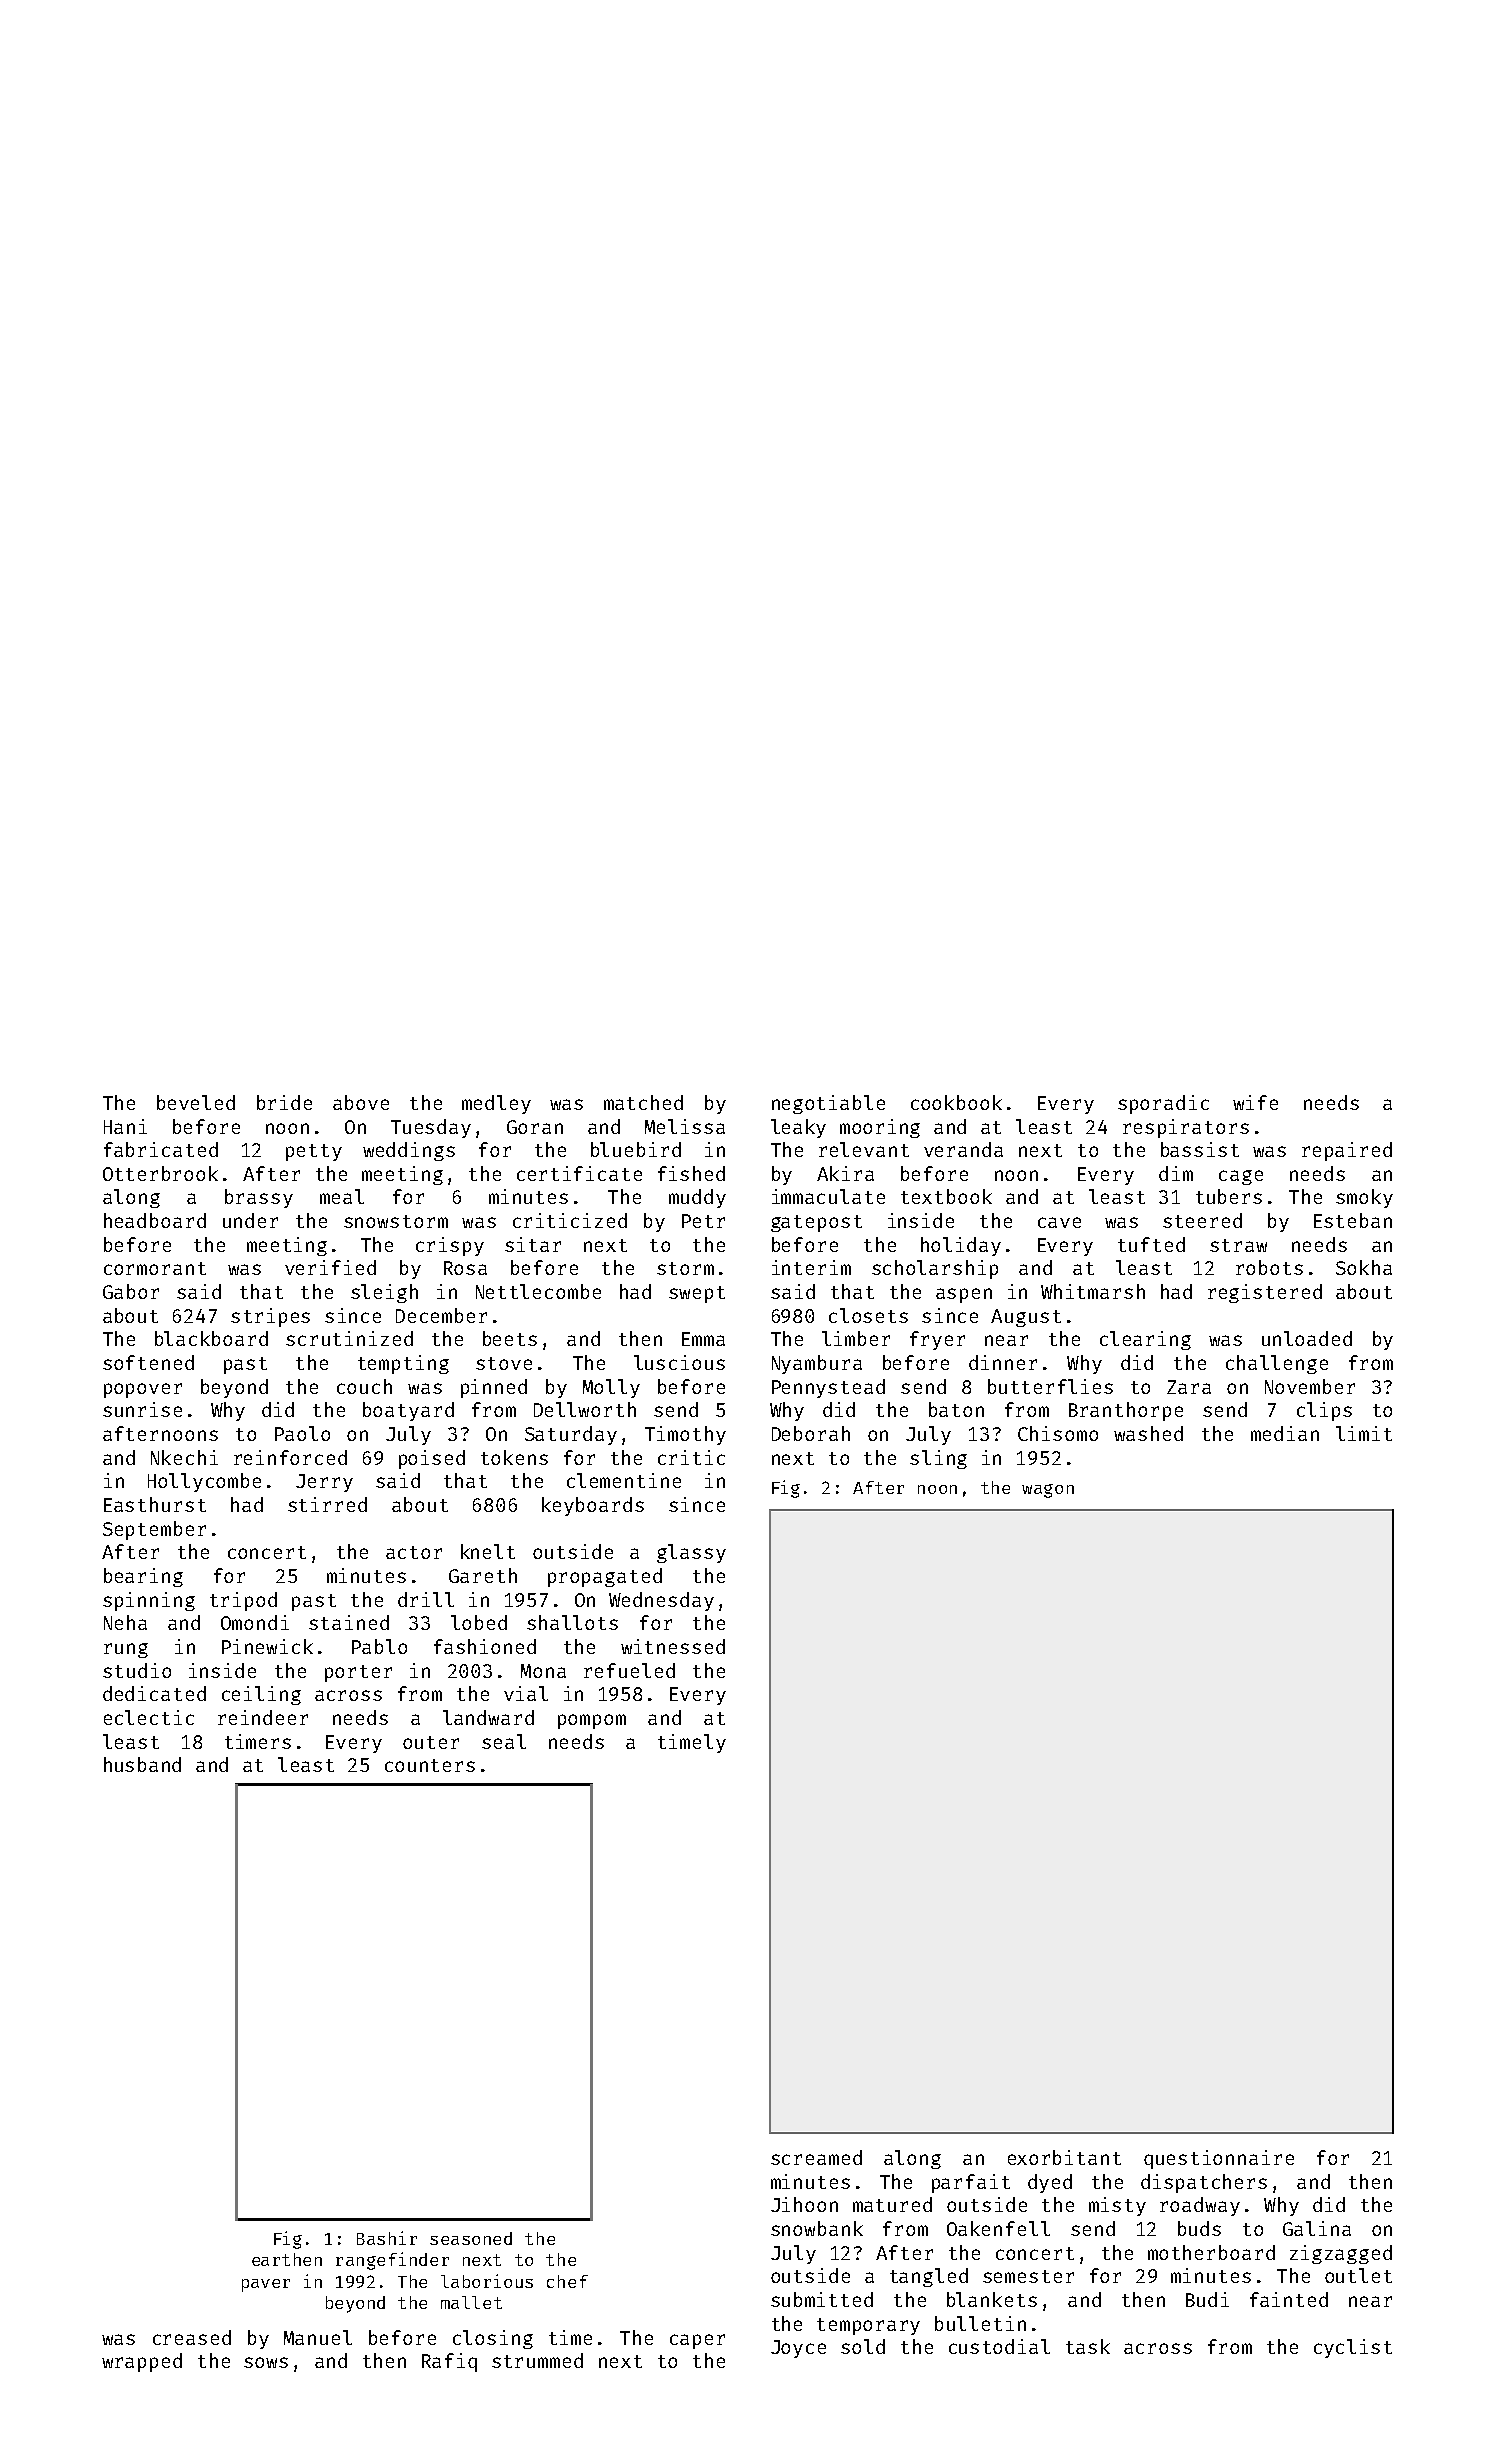  What do you see at coordinates (1148, 1433) in the screenshot?
I see `washed` at bounding box center [1148, 1433].
